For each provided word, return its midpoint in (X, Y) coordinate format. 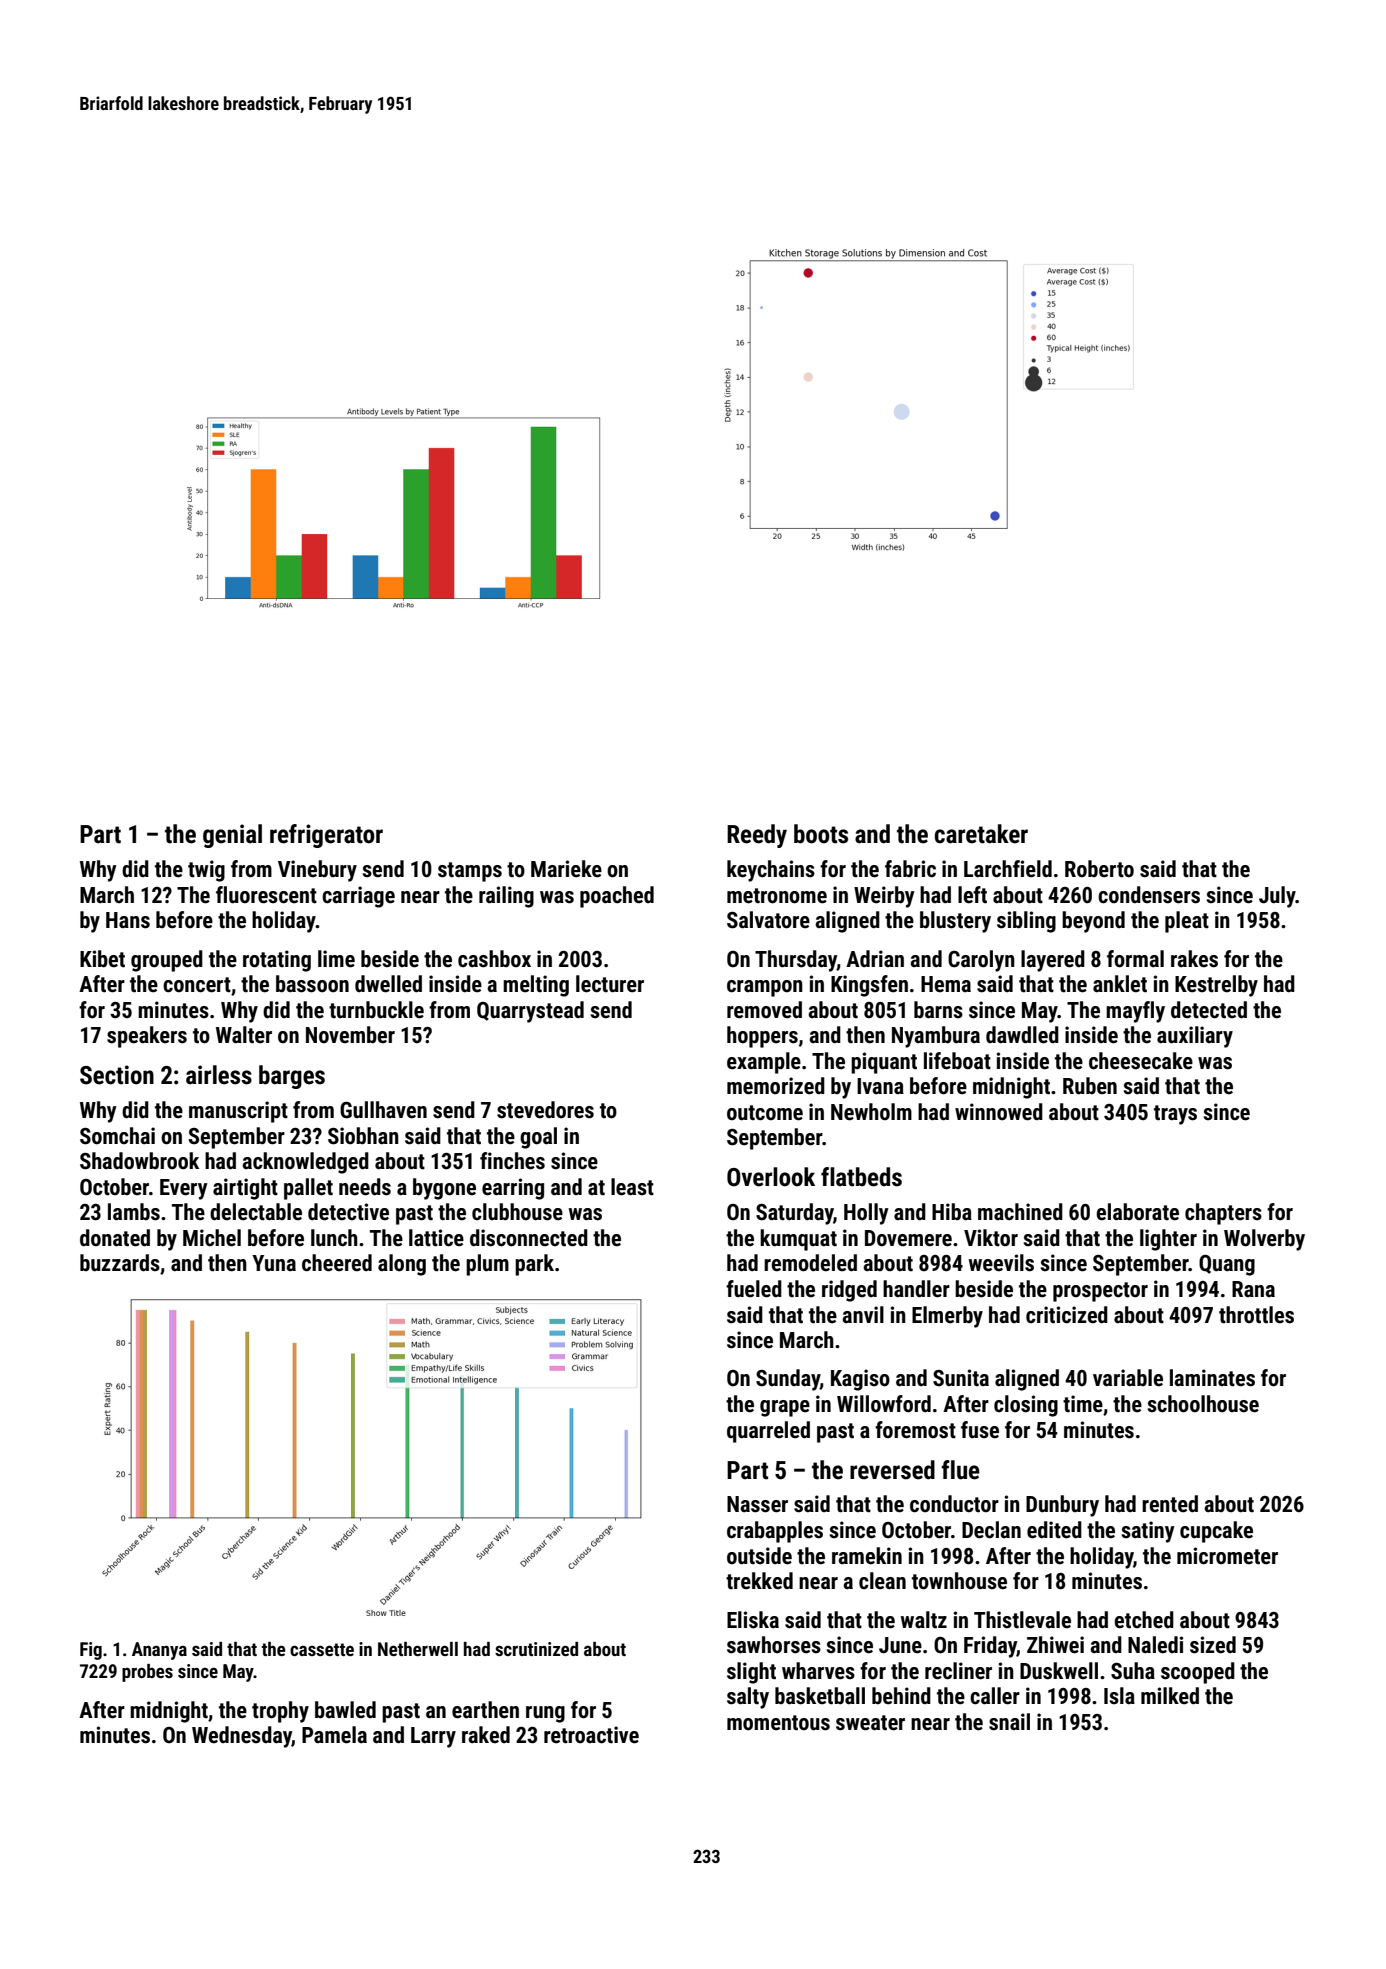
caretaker (981, 834)
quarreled (768, 1432)
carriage (358, 897)
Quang (1227, 1265)
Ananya (159, 1651)
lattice (436, 1238)
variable (1128, 1378)
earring (513, 1189)
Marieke (566, 869)
